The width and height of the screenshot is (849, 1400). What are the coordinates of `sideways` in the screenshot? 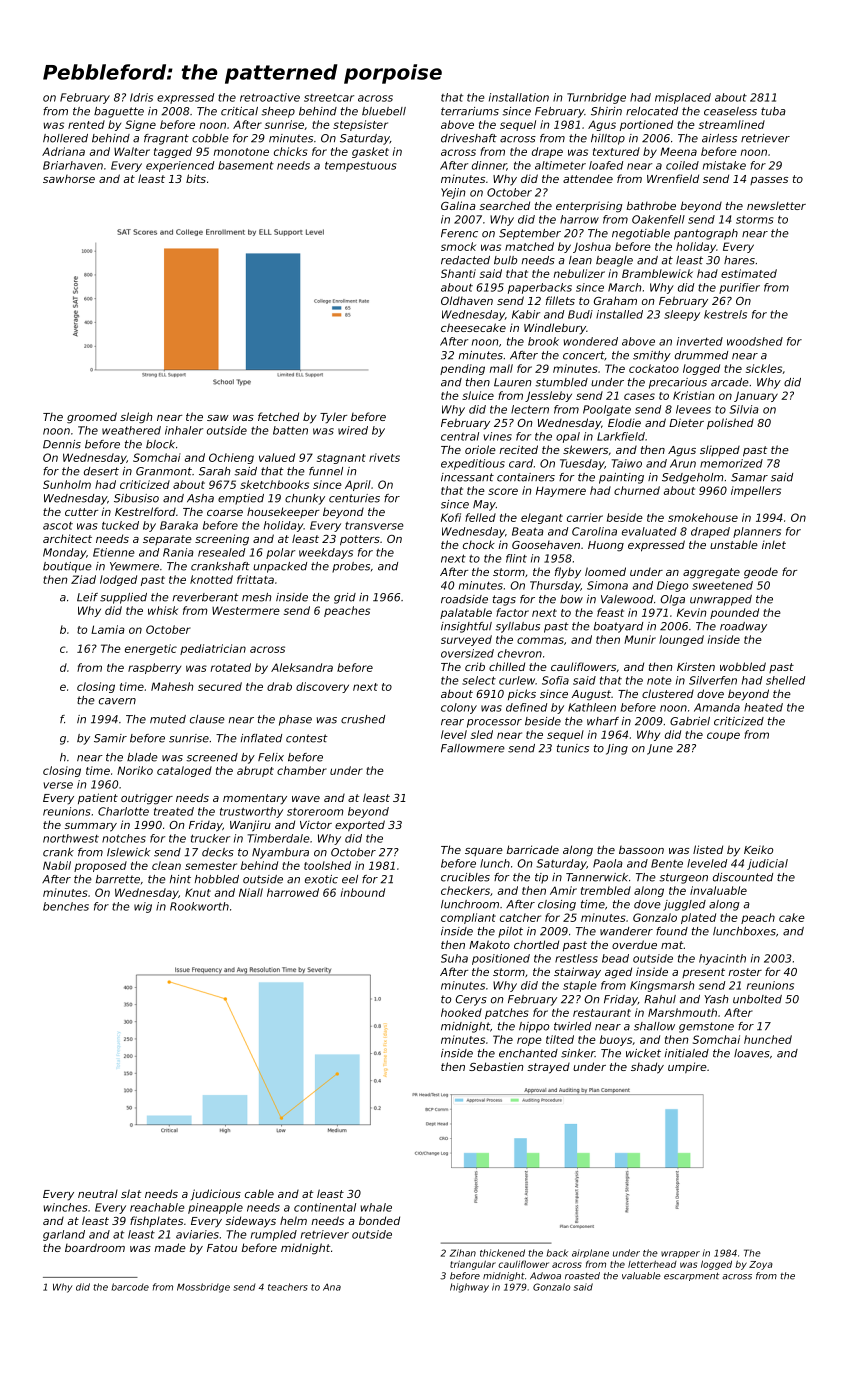 It's located at (250, 1222).
